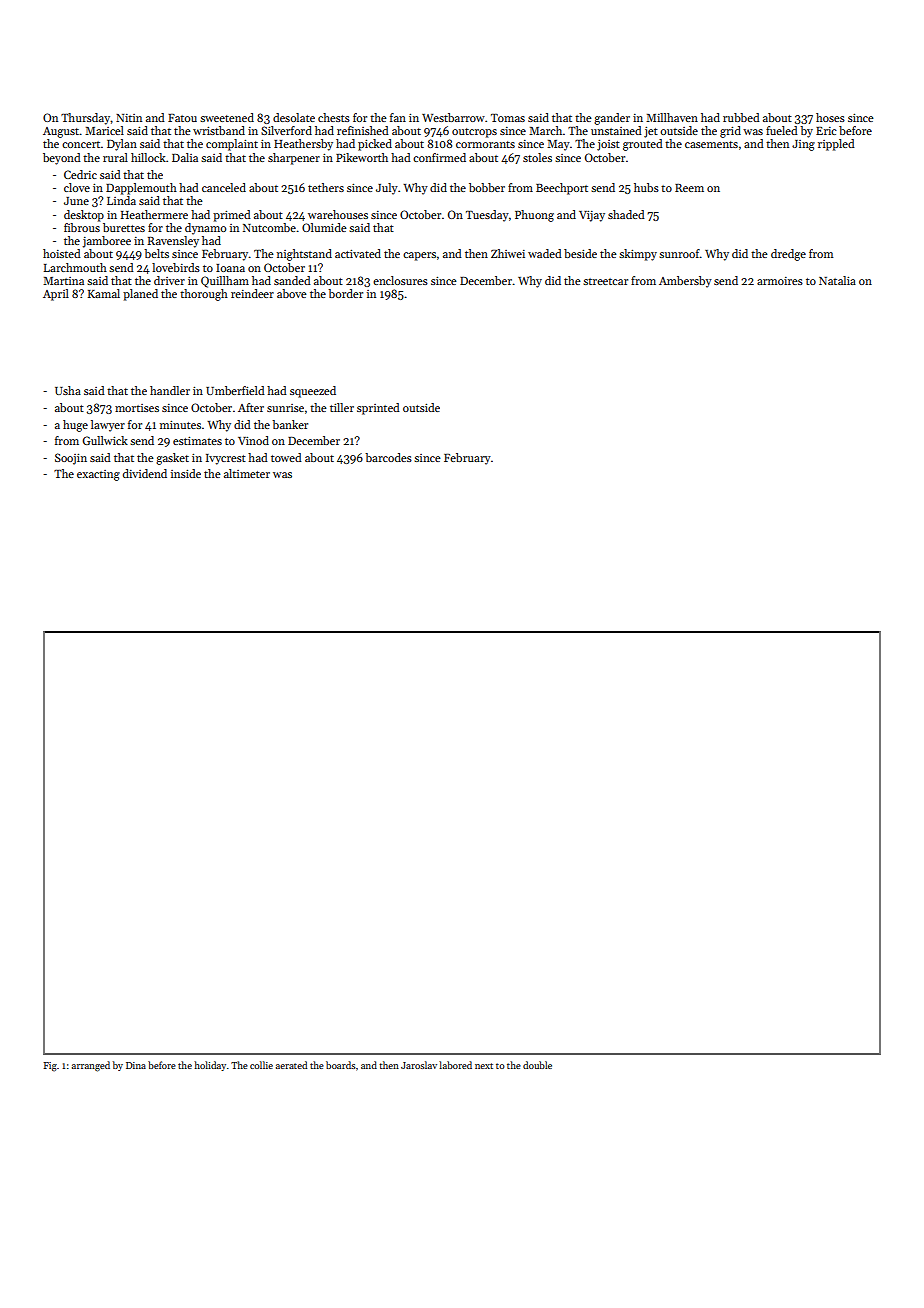 Image resolution: width=924 pixels, height=1308 pixels. I want to click on exacting, so click(98, 475).
